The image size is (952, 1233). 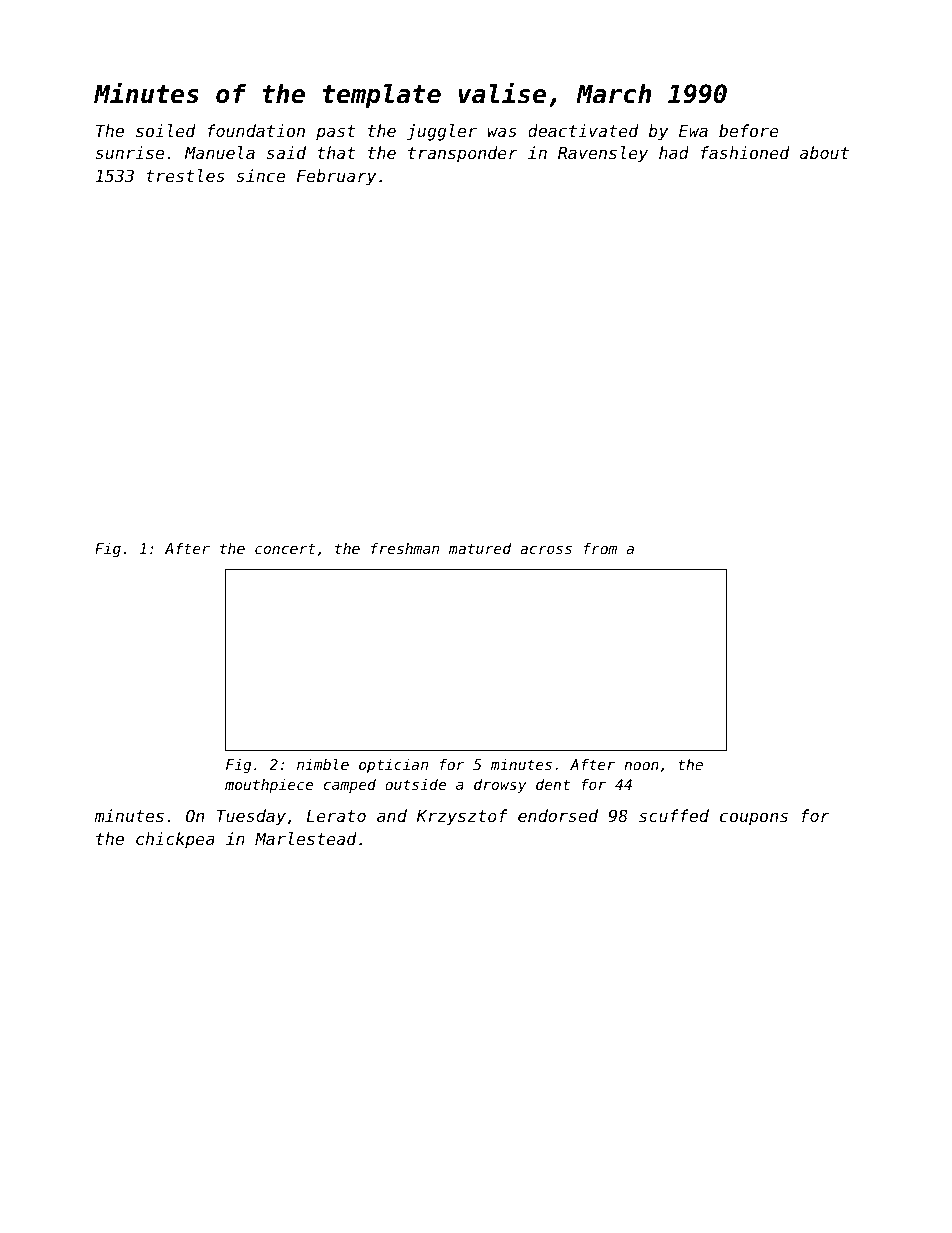 I want to click on sunrise, so click(x=130, y=152).
